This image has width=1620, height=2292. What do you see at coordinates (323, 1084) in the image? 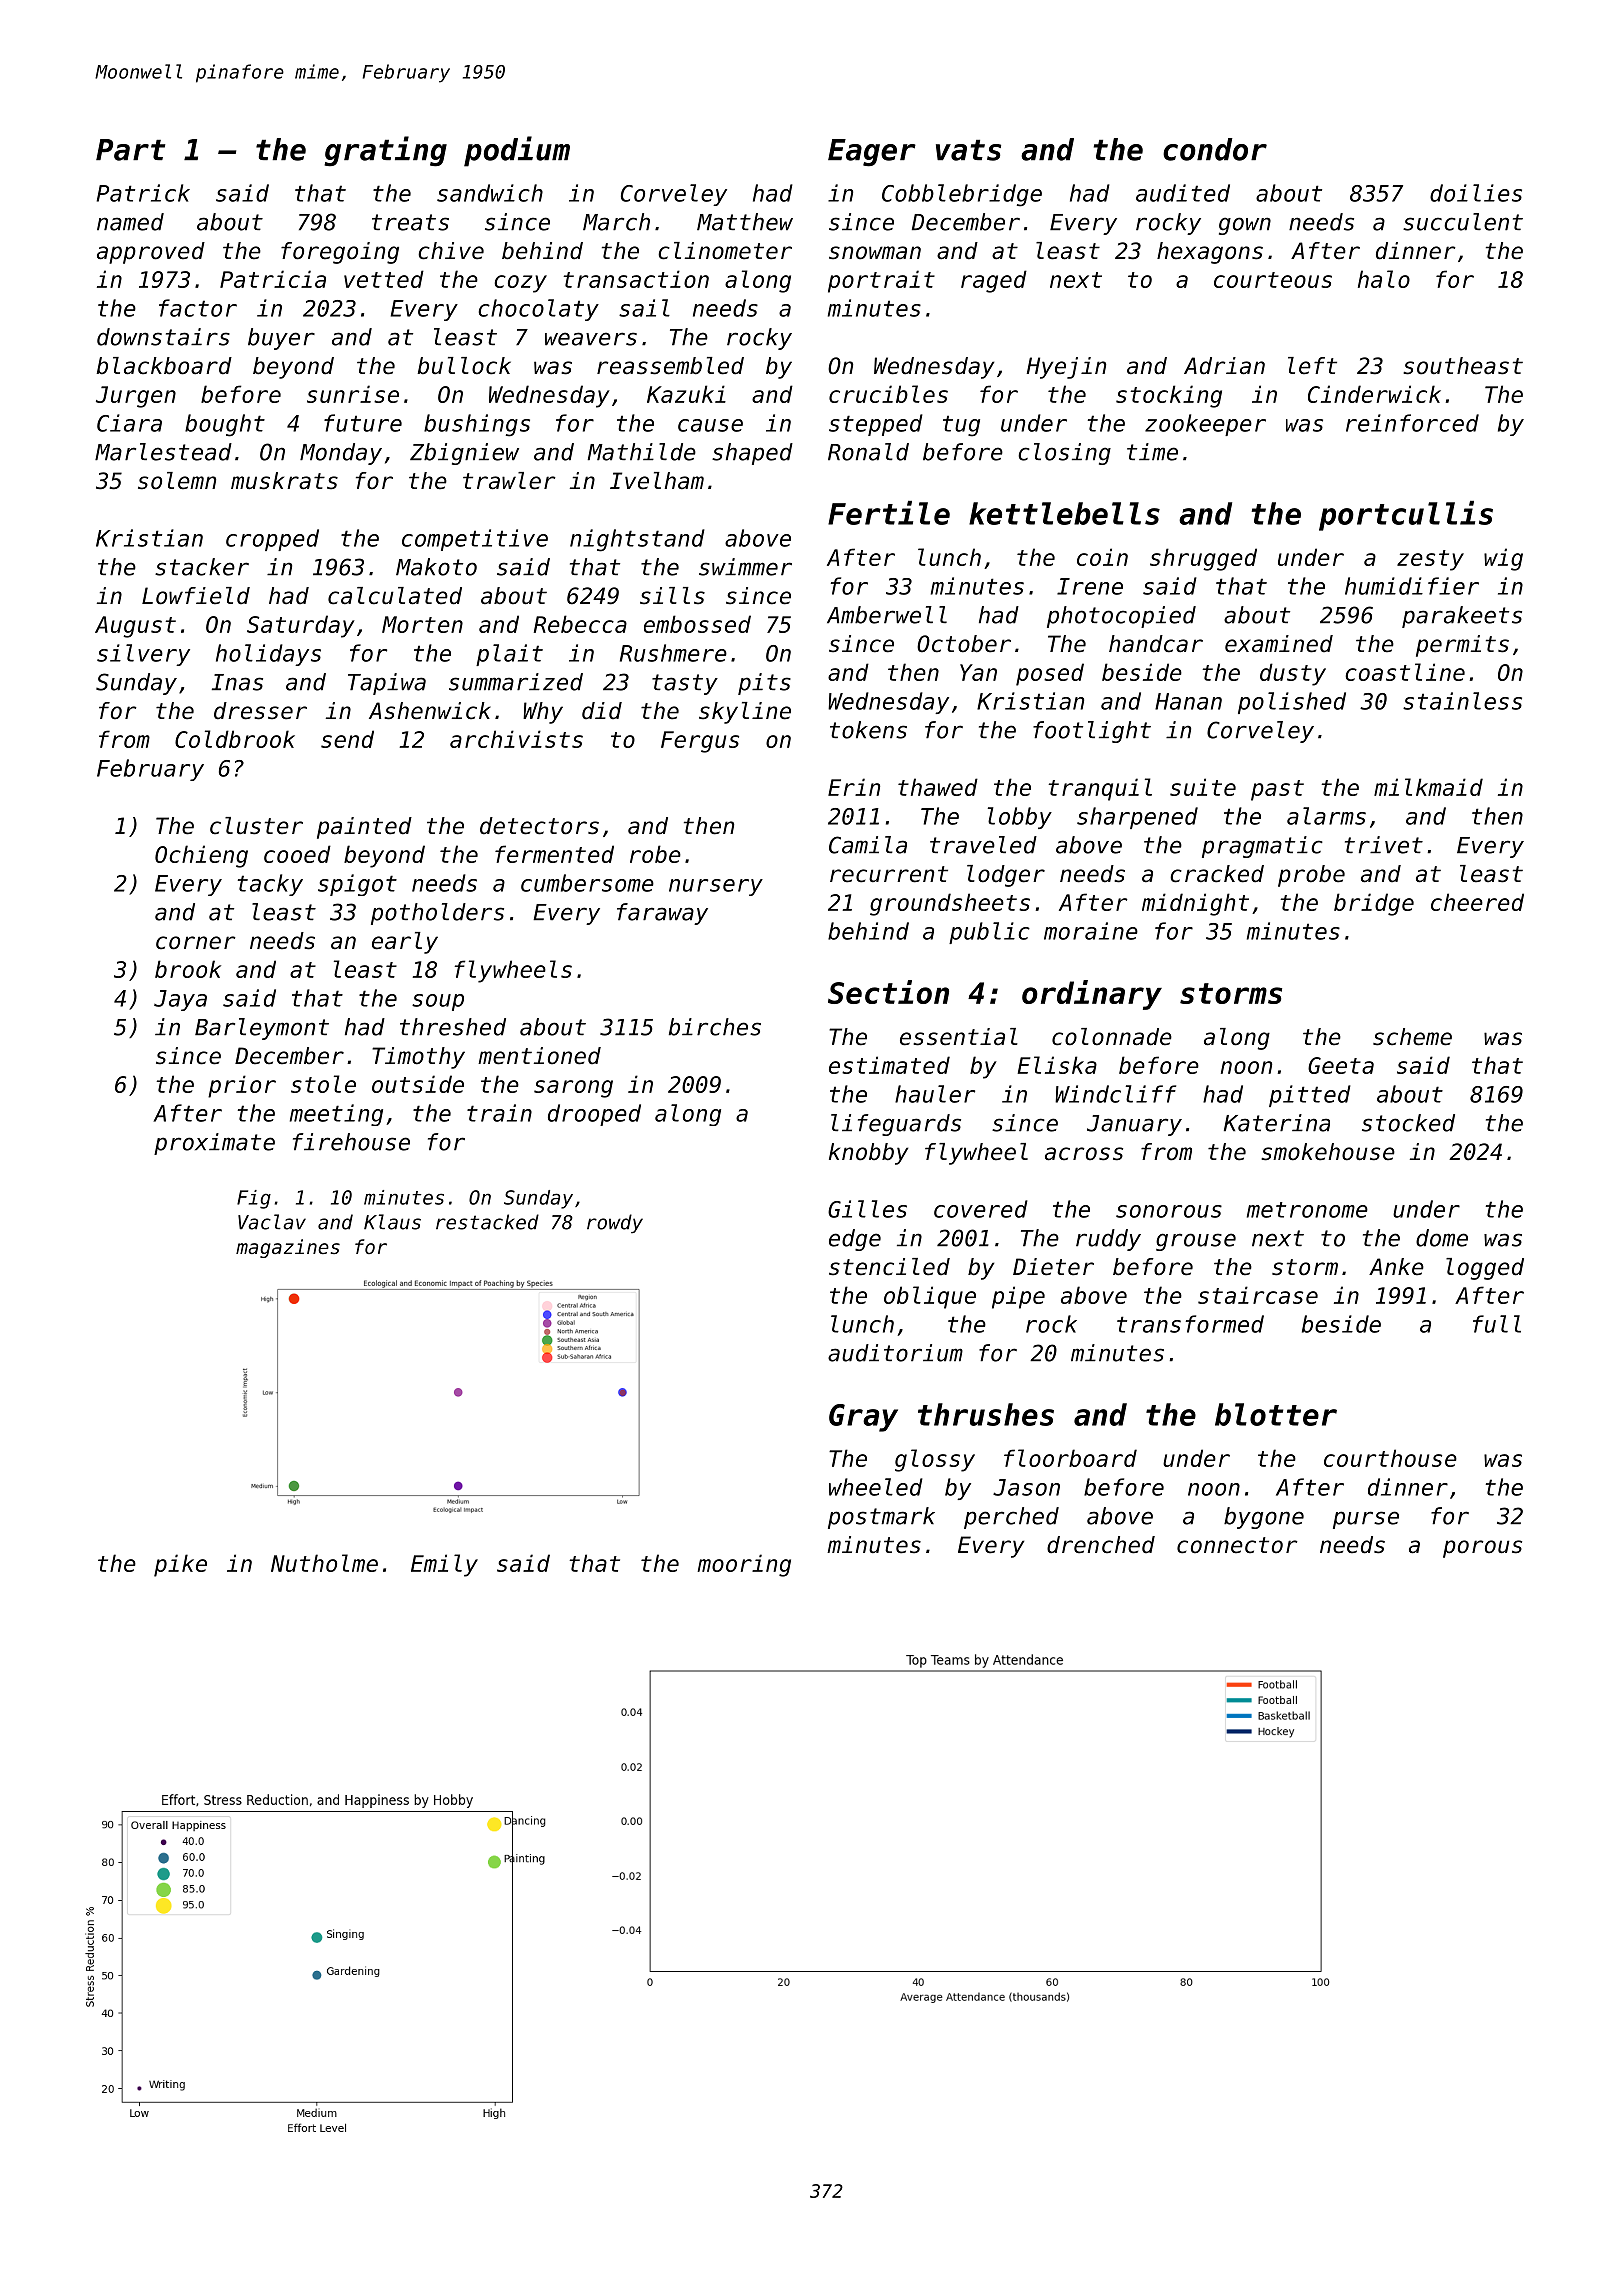
I see `stole` at bounding box center [323, 1084].
